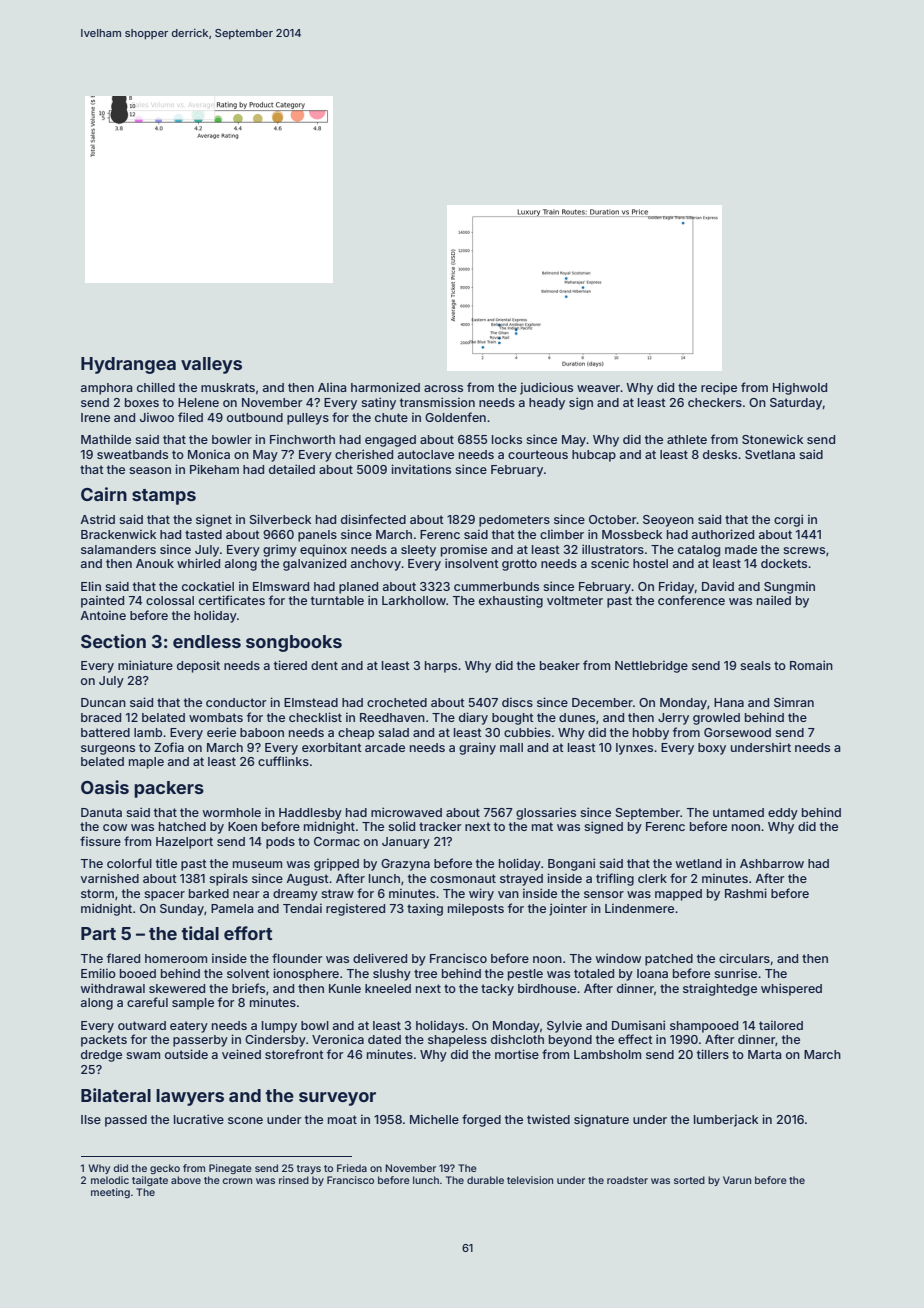 This screenshot has height=1308, width=924. What do you see at coordinates (441, 667) in the screenshot?
I see `harps` at bounding box center [441, 667].
